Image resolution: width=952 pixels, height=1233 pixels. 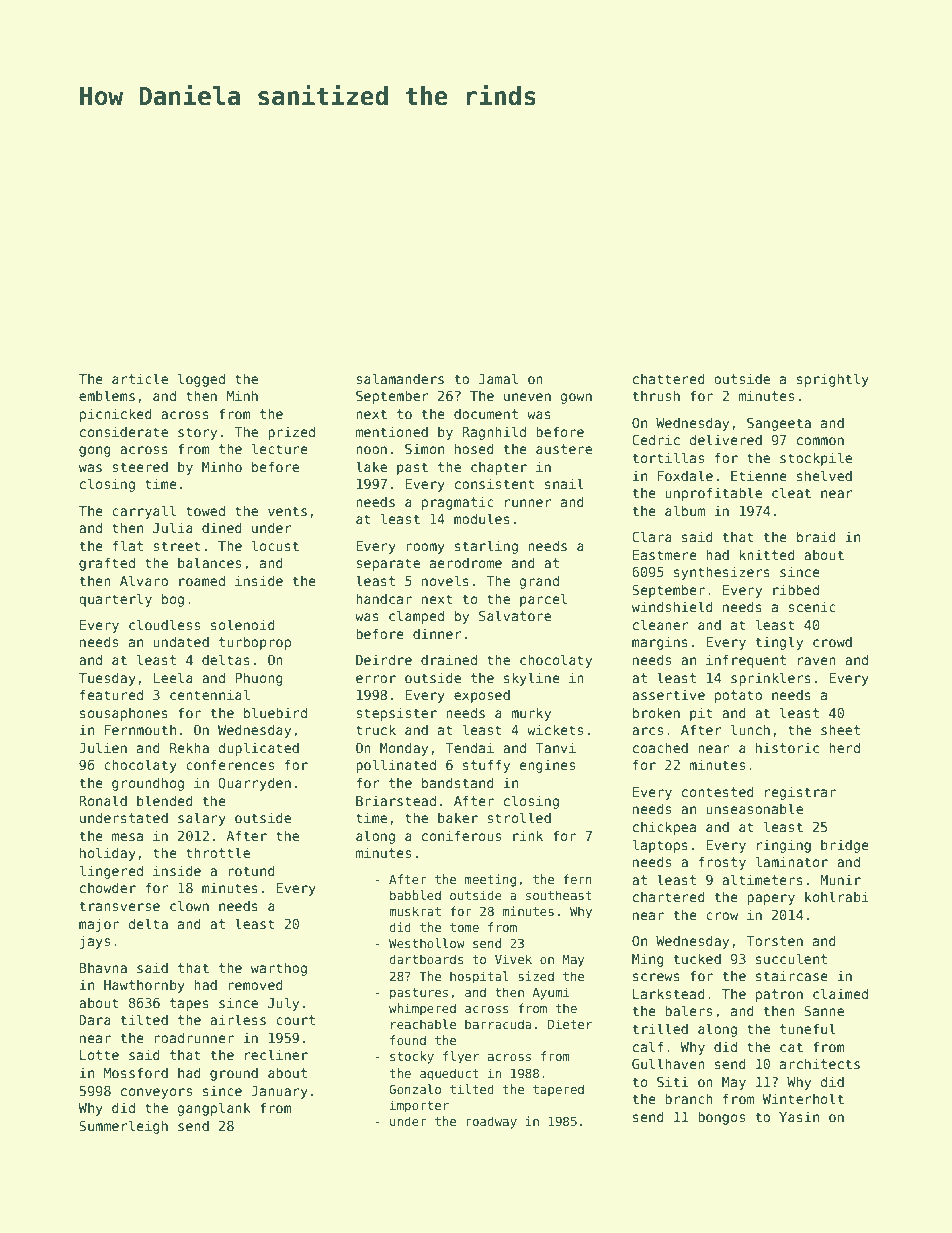 What do you see at coordinates (754, 808) in the screenshot?
I see `unseasonable` at bounding box center [754, 808].
